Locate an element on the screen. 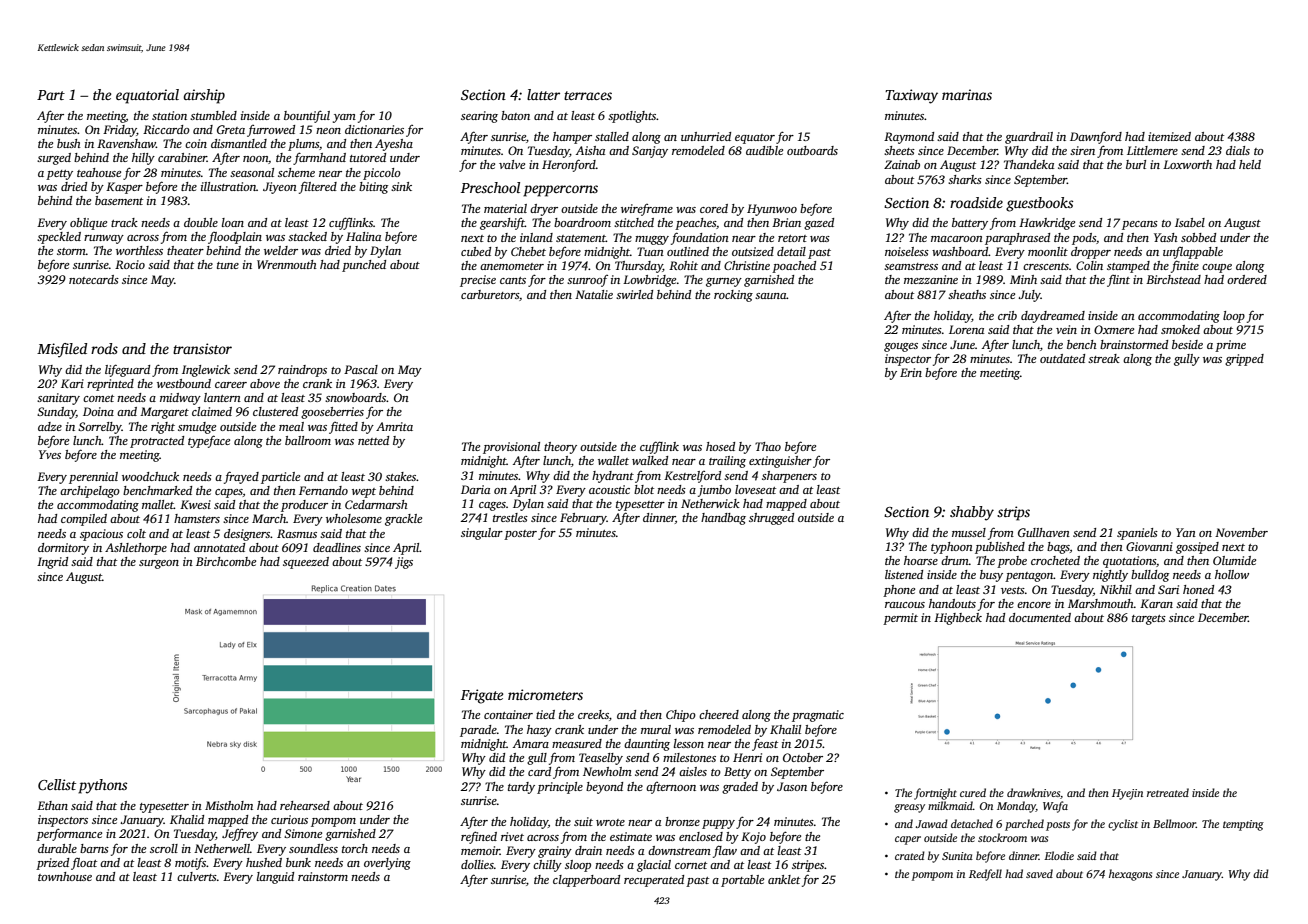 The height and width of the screenshot is (924, 1308). Loxworth is located at coordinates (1187, 164).
